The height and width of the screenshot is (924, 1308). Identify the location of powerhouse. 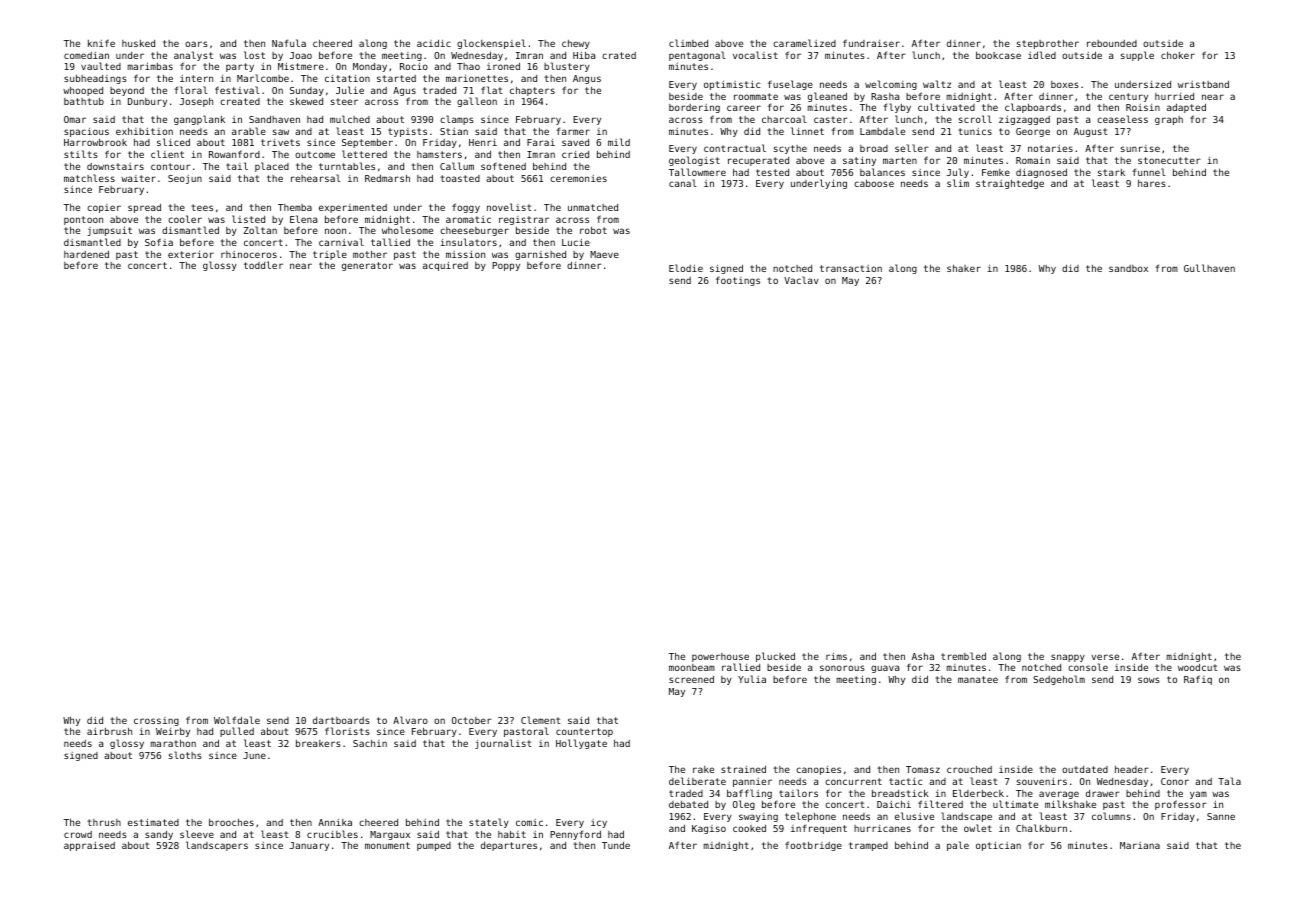
(720, 657).
